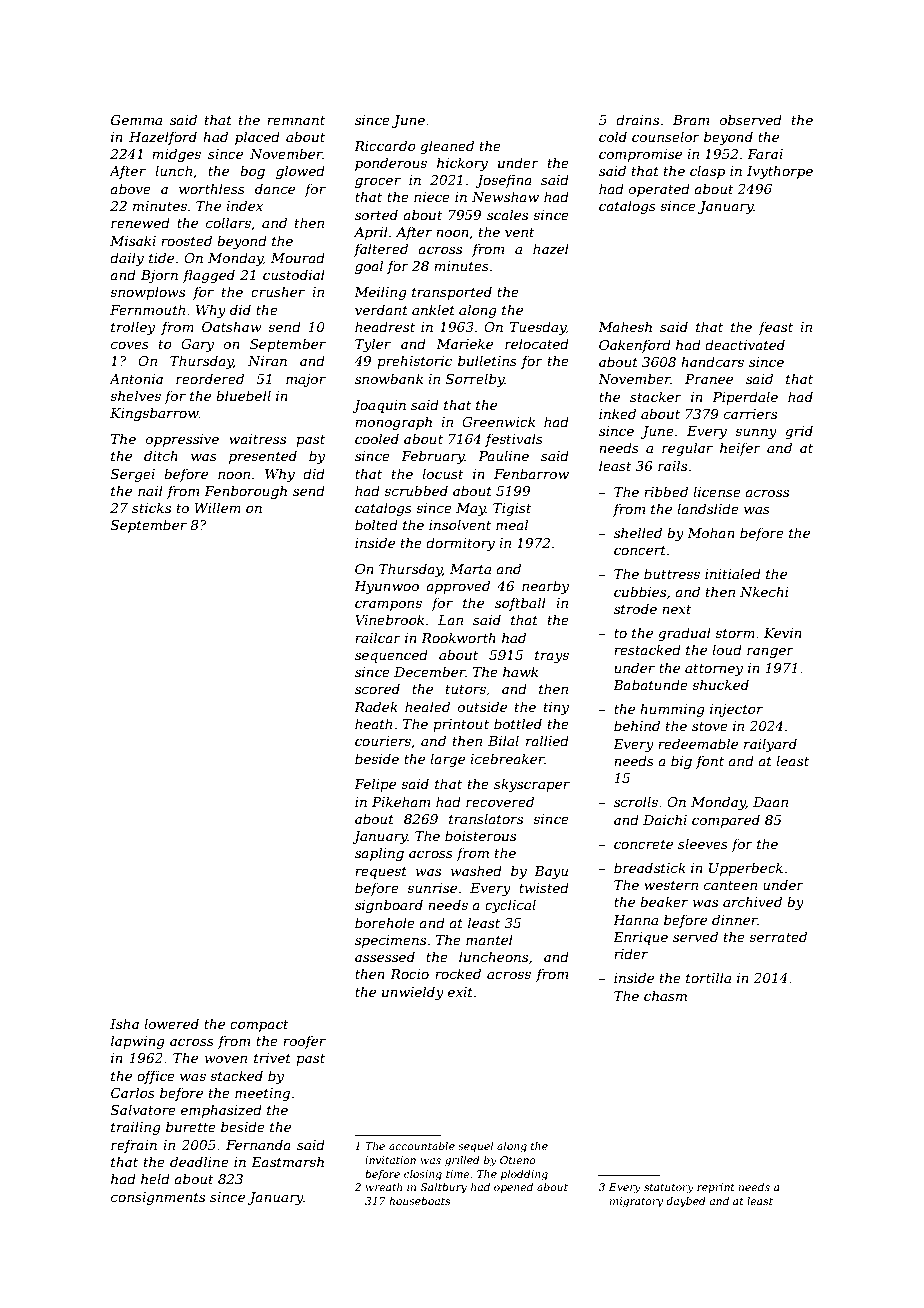 The width and height of the screenshot is (924, 1308). What do you see at coordinates (151, 507) in the screenshot?
I see `sticks` at bounding box center [151, 507].
